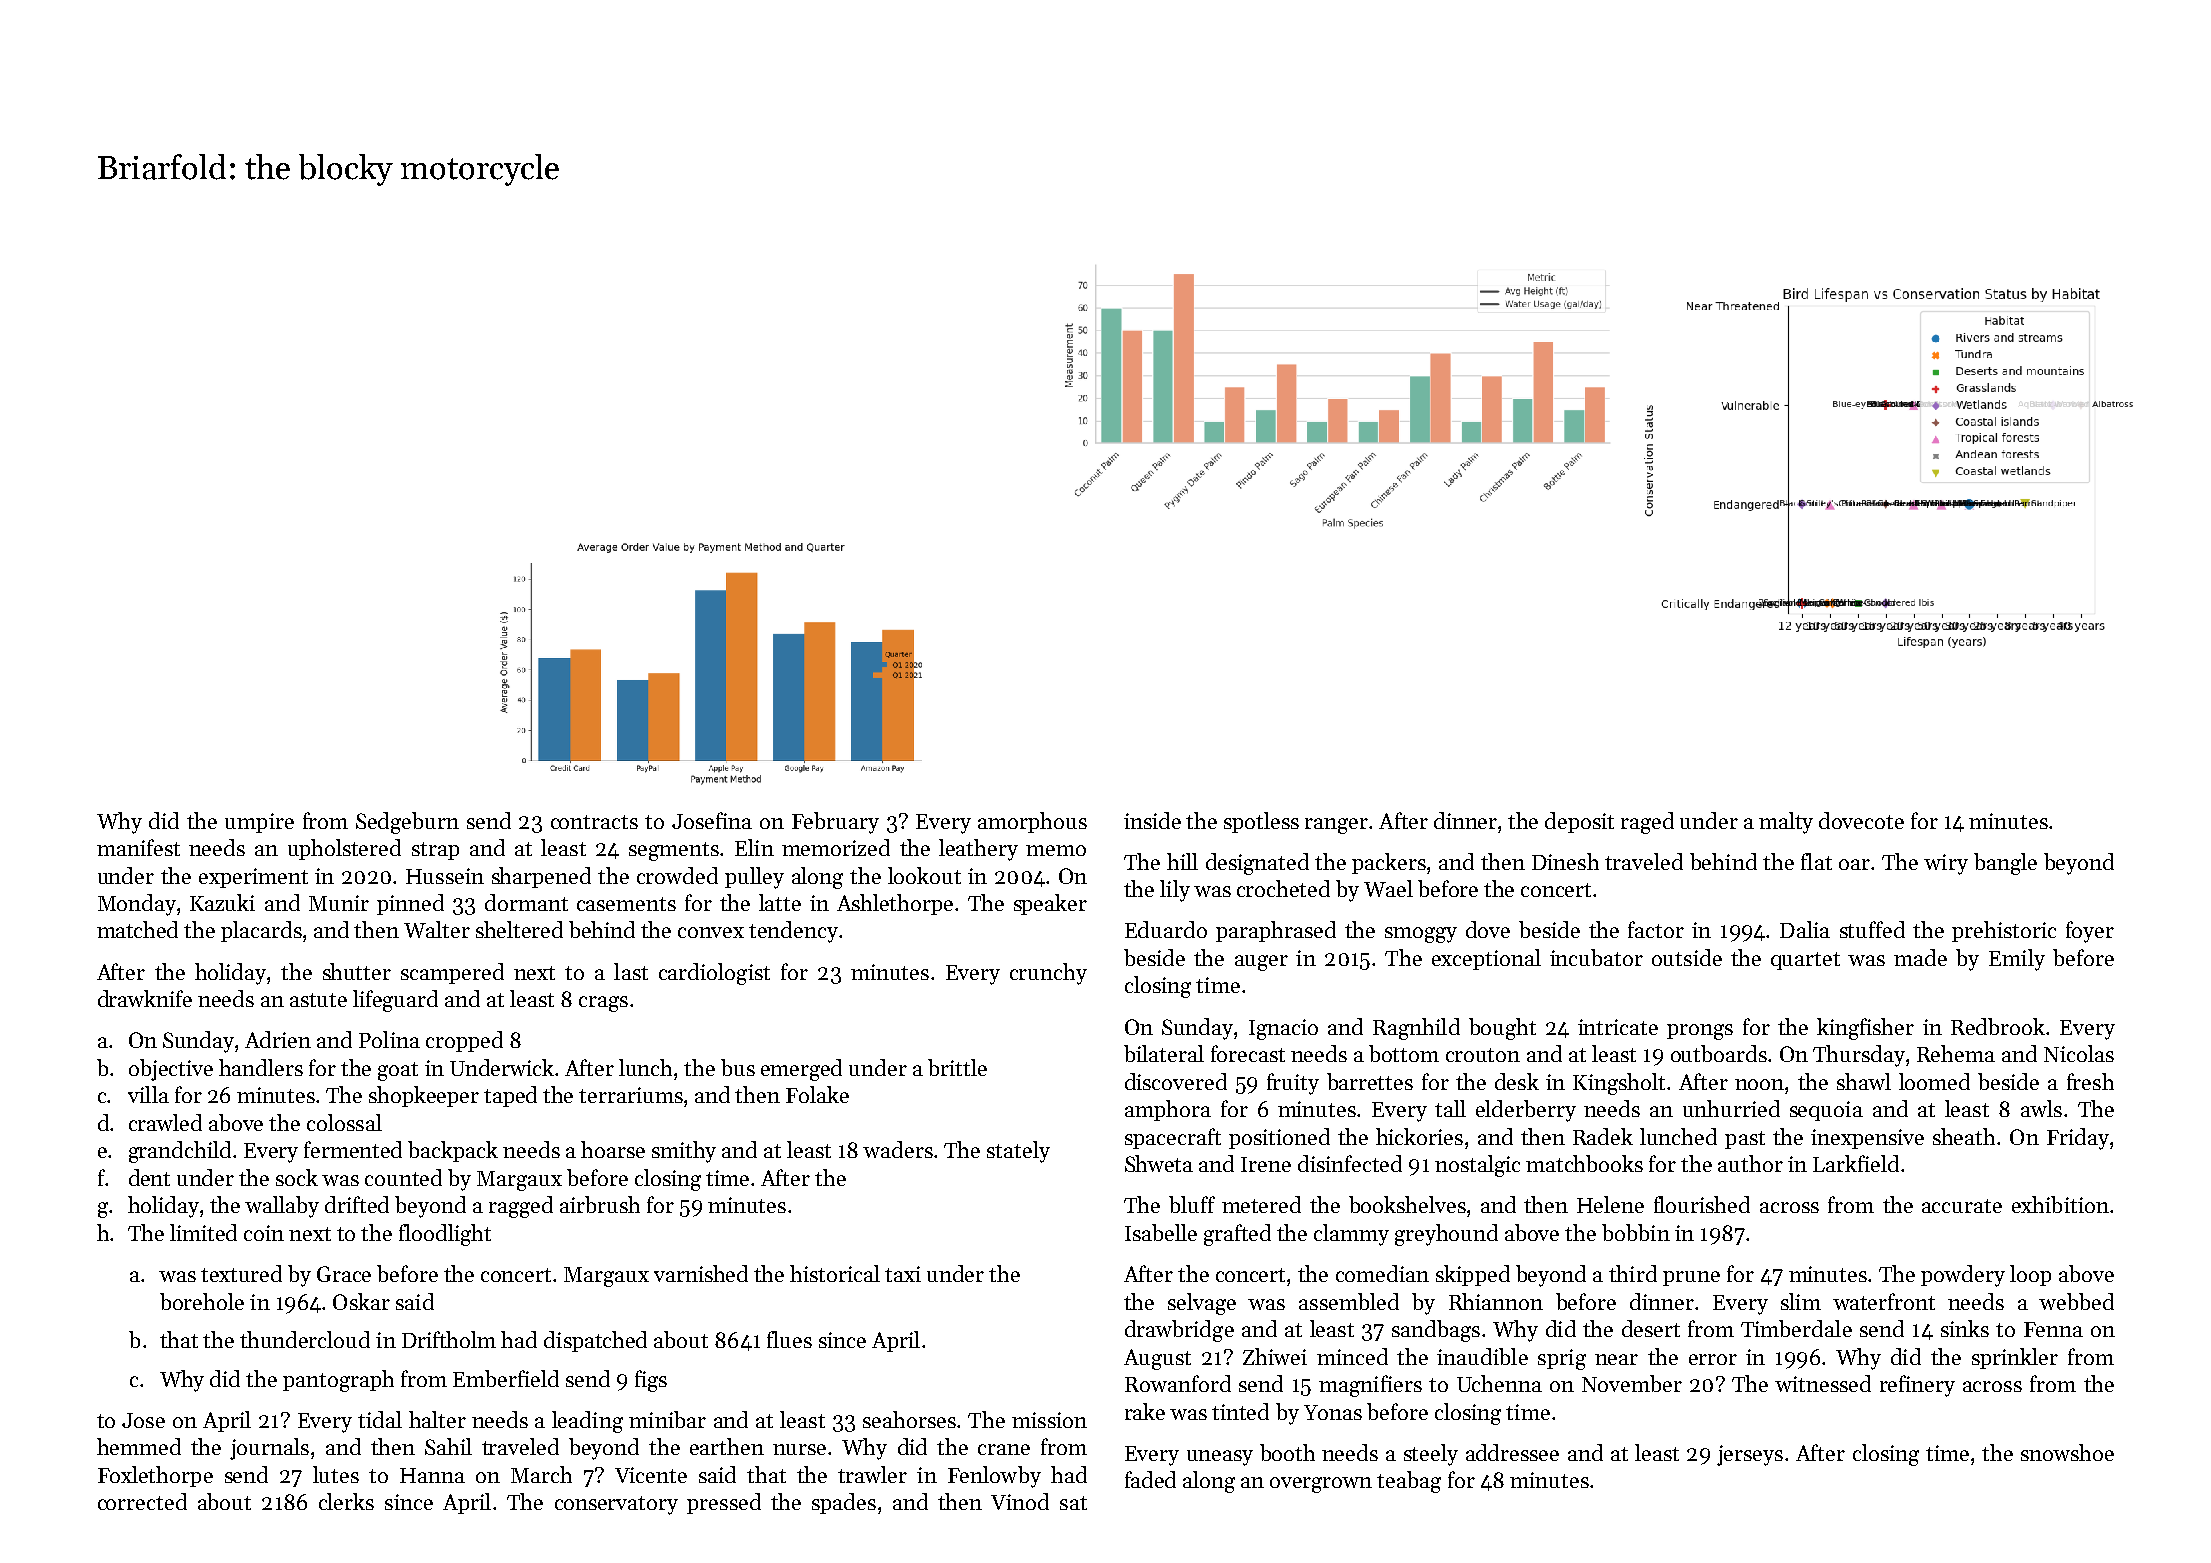  I want to click on objective, so click(171, 1070).
